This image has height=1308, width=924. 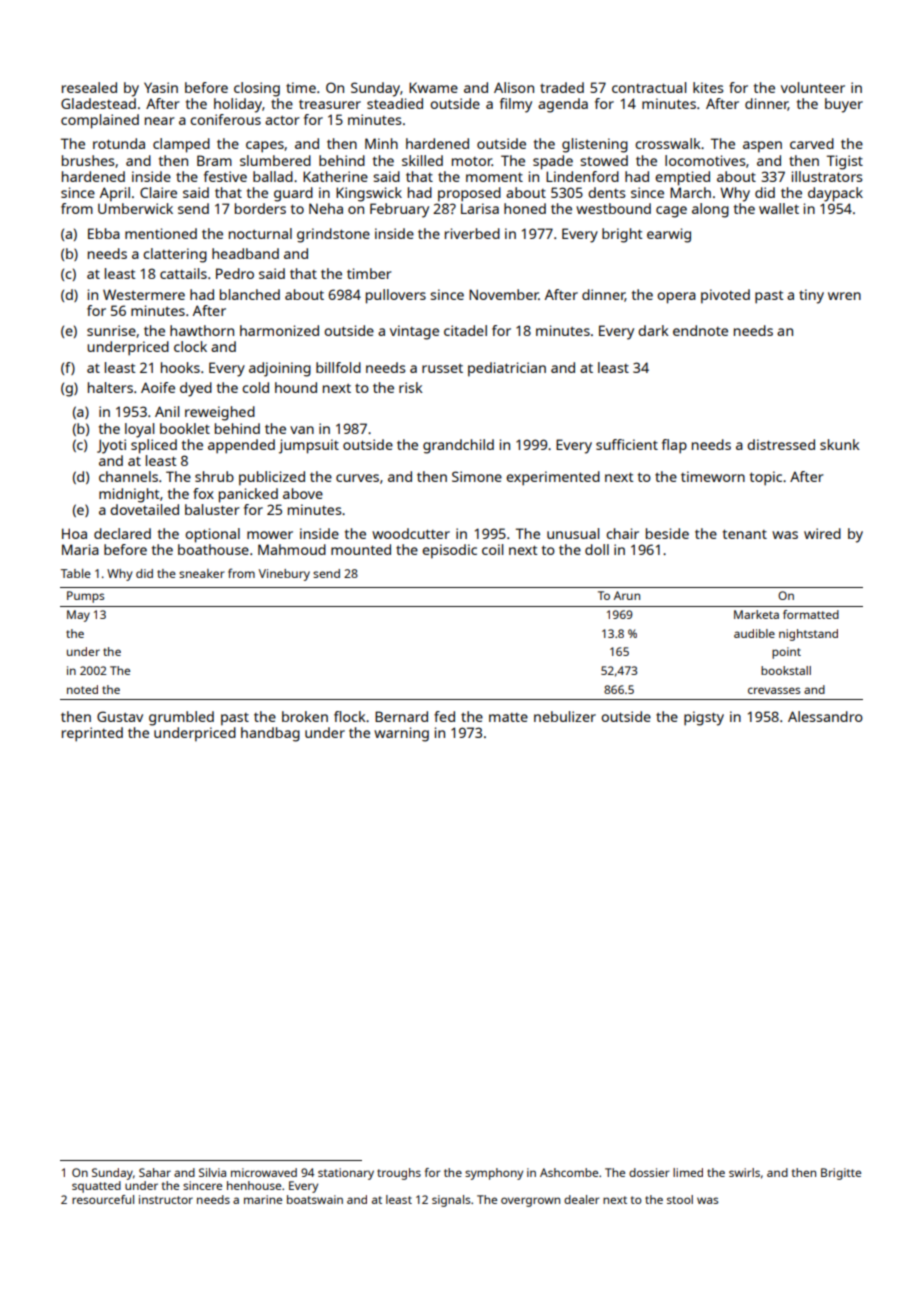 I want to click on steadied, so click(x=395, y=103).
